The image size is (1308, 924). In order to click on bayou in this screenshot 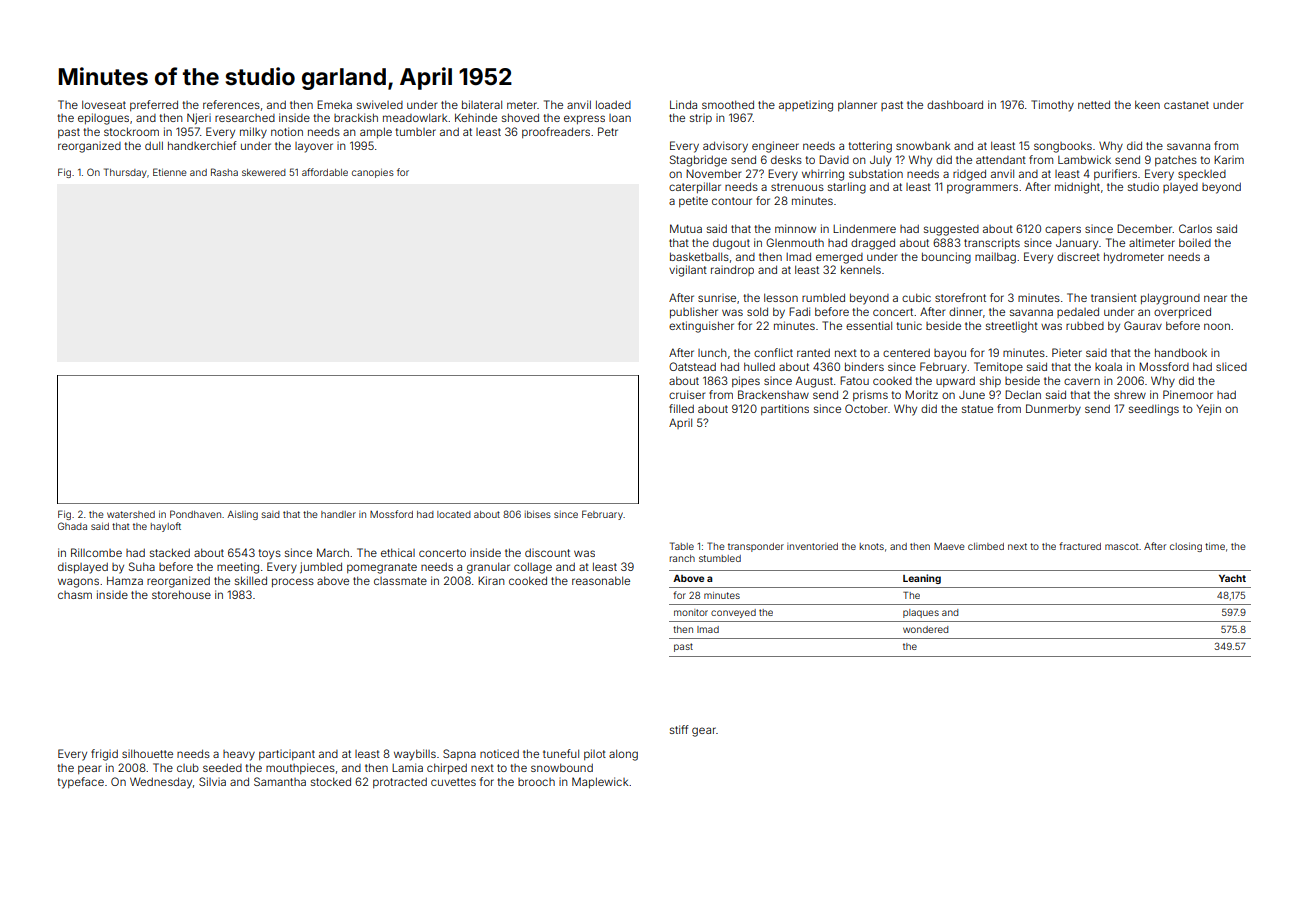, I will do `click(950, 354)`.
